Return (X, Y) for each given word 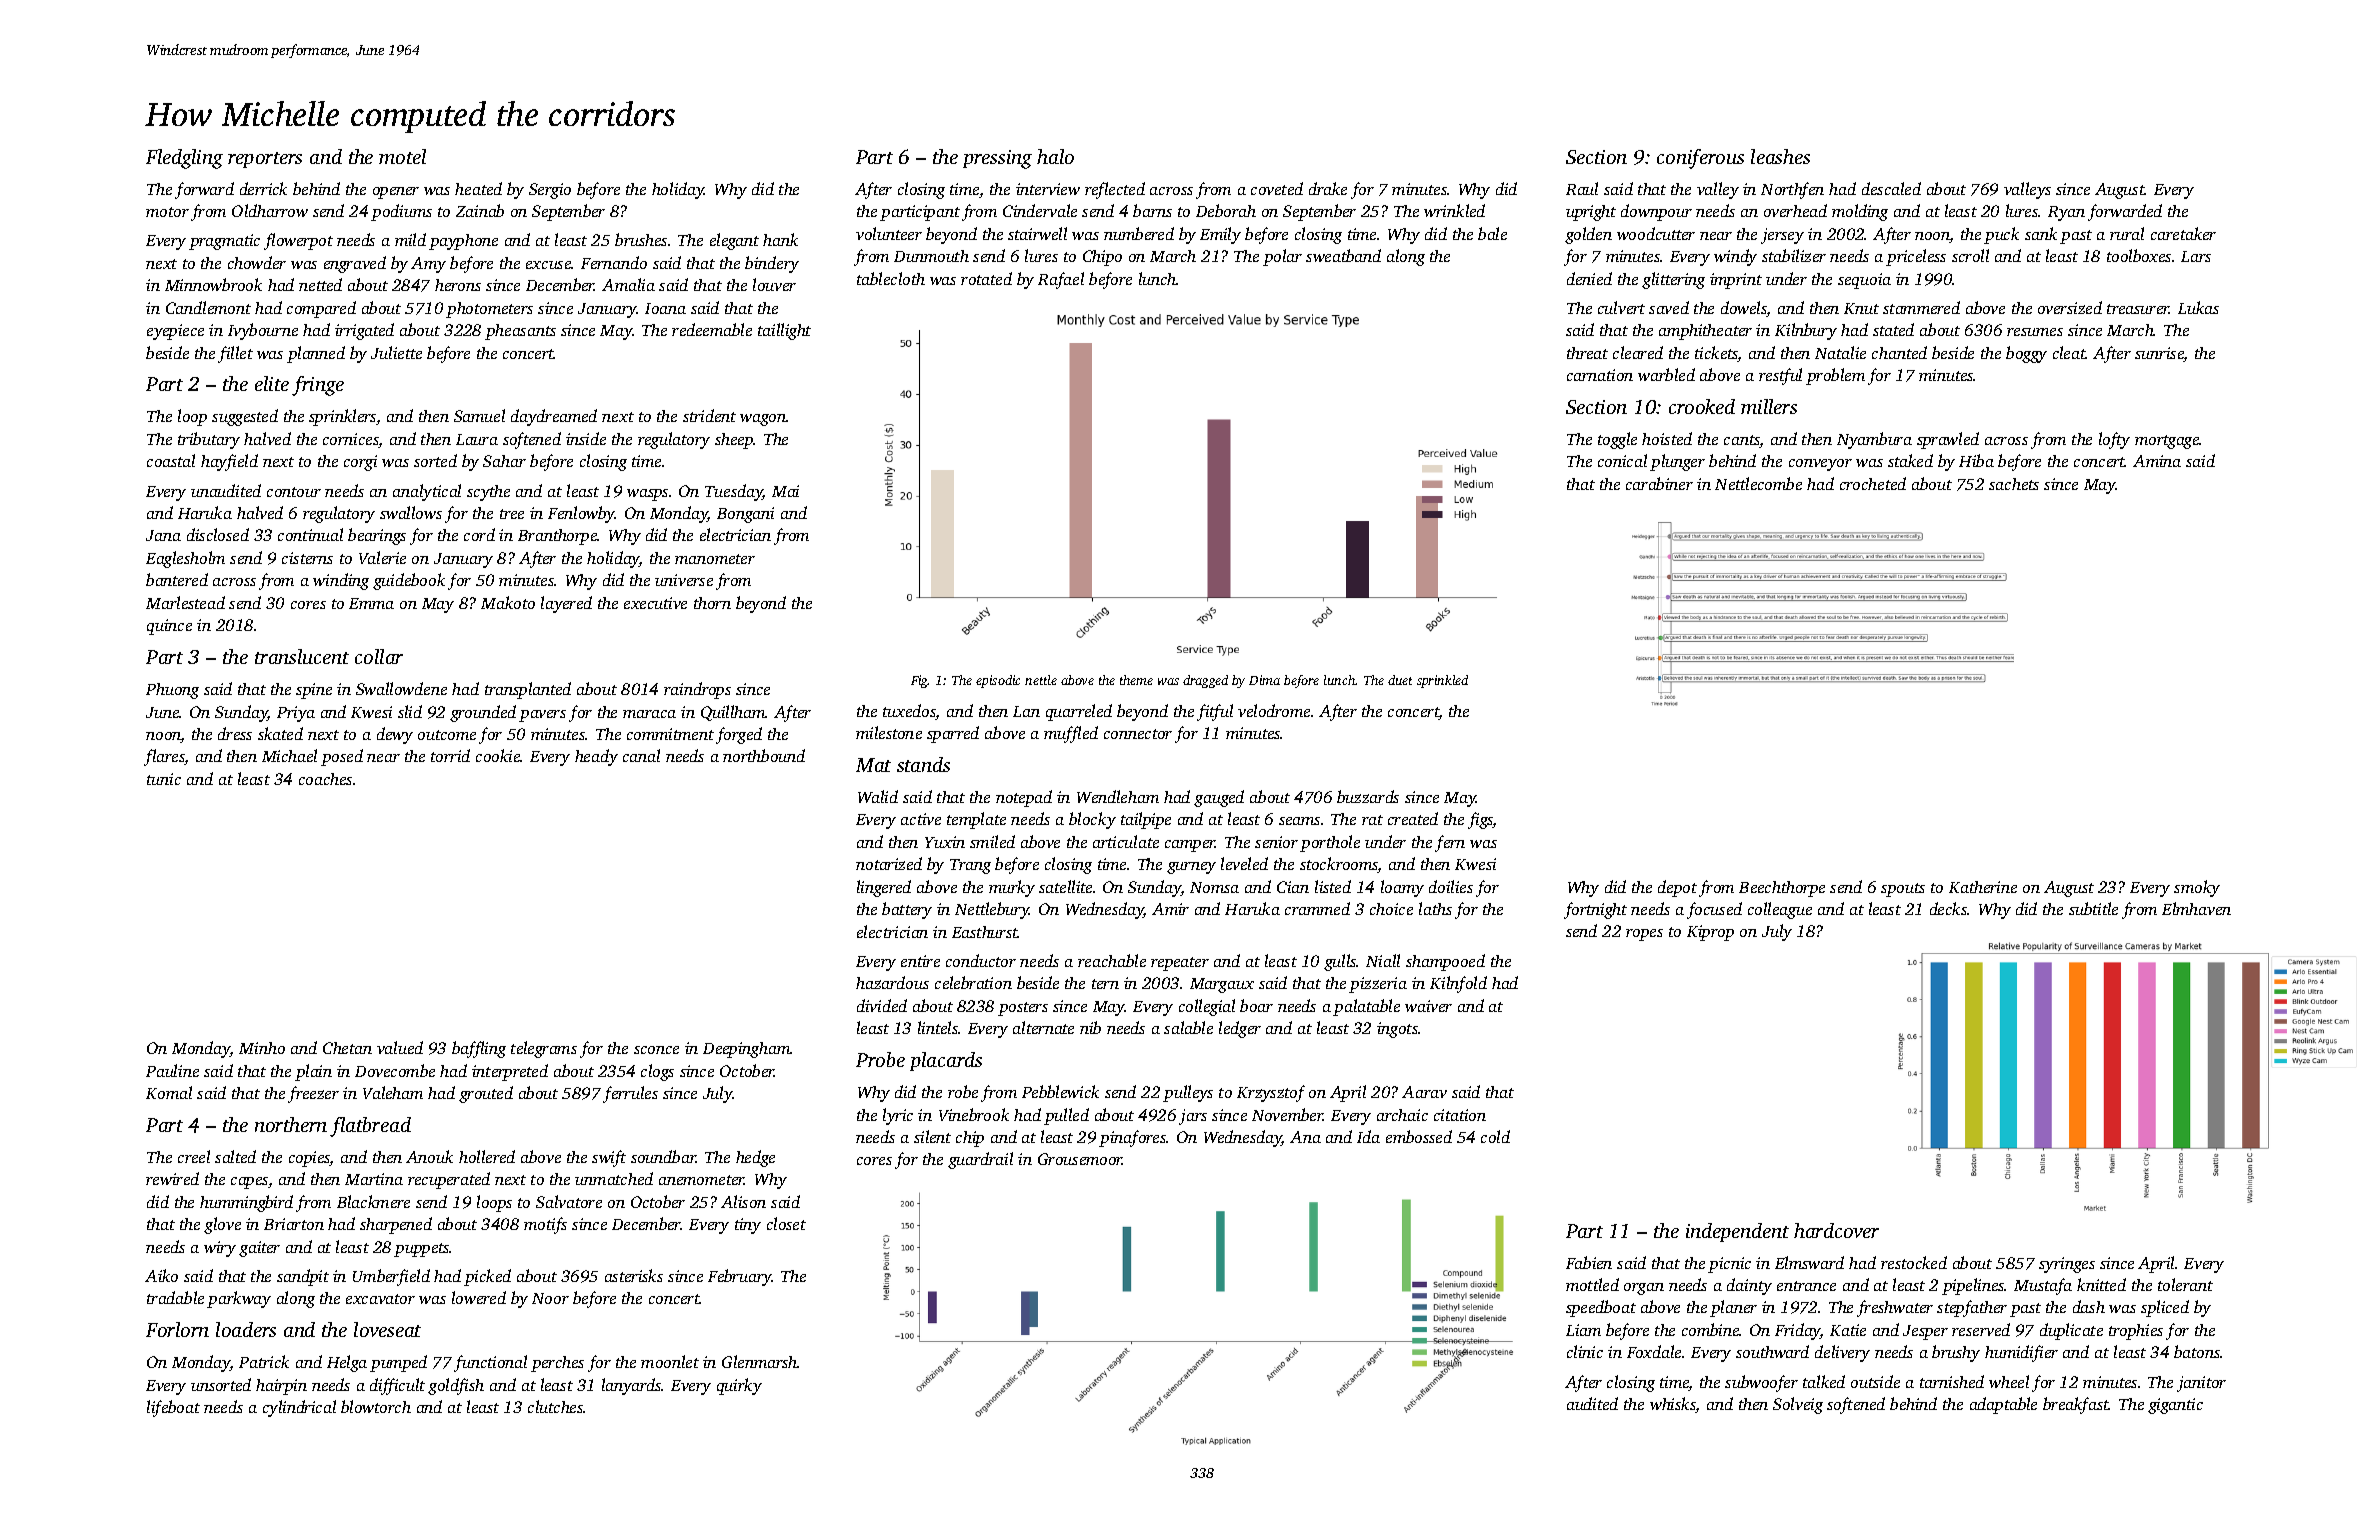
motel (402, 156)
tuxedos (909, 712)
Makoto (508, 602)
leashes (1780, 156)
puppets (422, 1250)
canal (641, 755)
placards (946, 1061)
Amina (2157, 461)
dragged (1205, 681)
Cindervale (1040, 210)
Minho (262, 1048)
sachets (2014, 484)
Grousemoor (1080, 1159)
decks (1949, 908)
